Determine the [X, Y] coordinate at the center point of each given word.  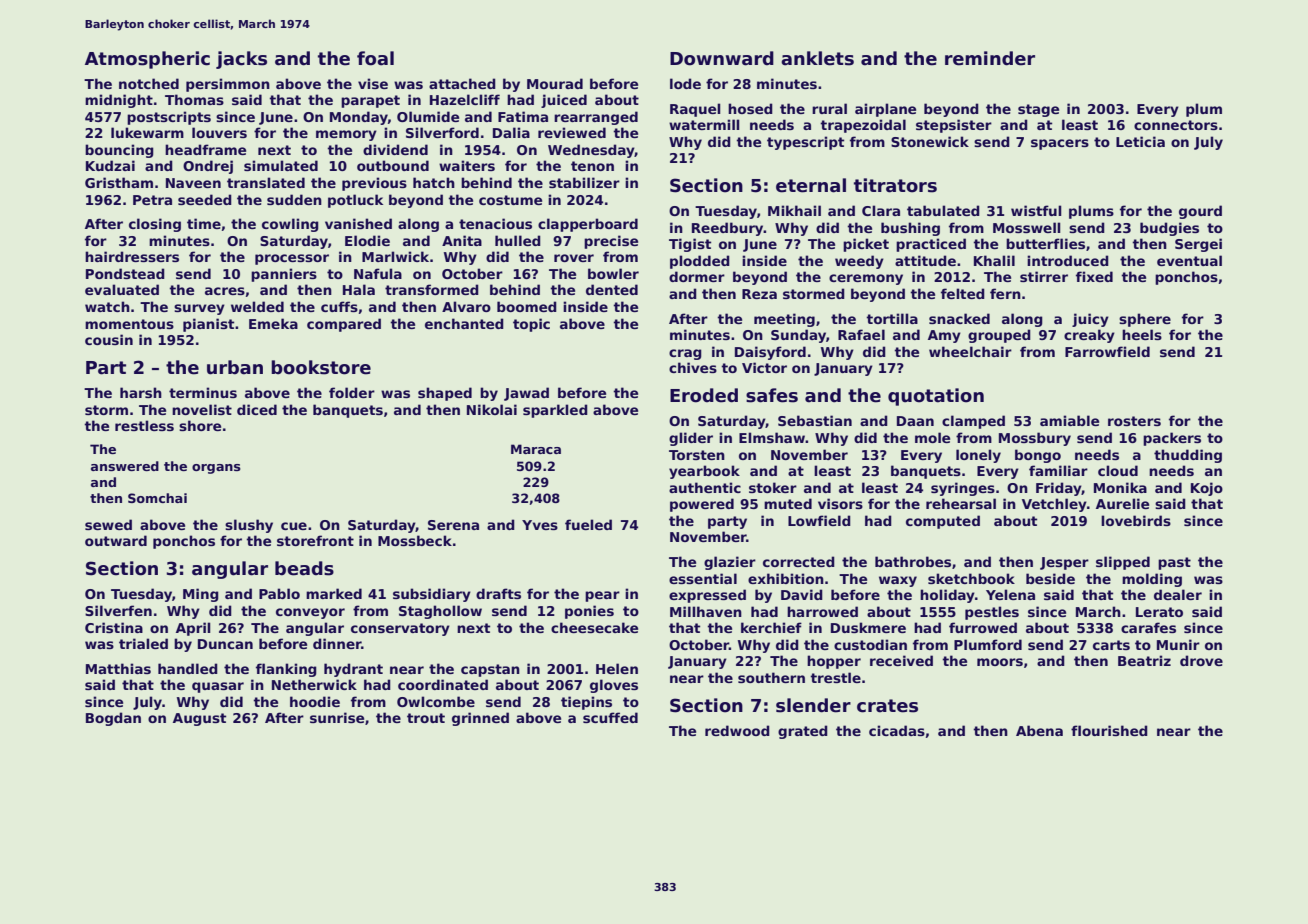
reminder [990, 58]
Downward [722, 58]
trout [426, 718]
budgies [1169, 229]
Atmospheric [147, 60]
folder [352, 392]
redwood [737, 730]
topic [531, 325]
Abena [1039, 730]
